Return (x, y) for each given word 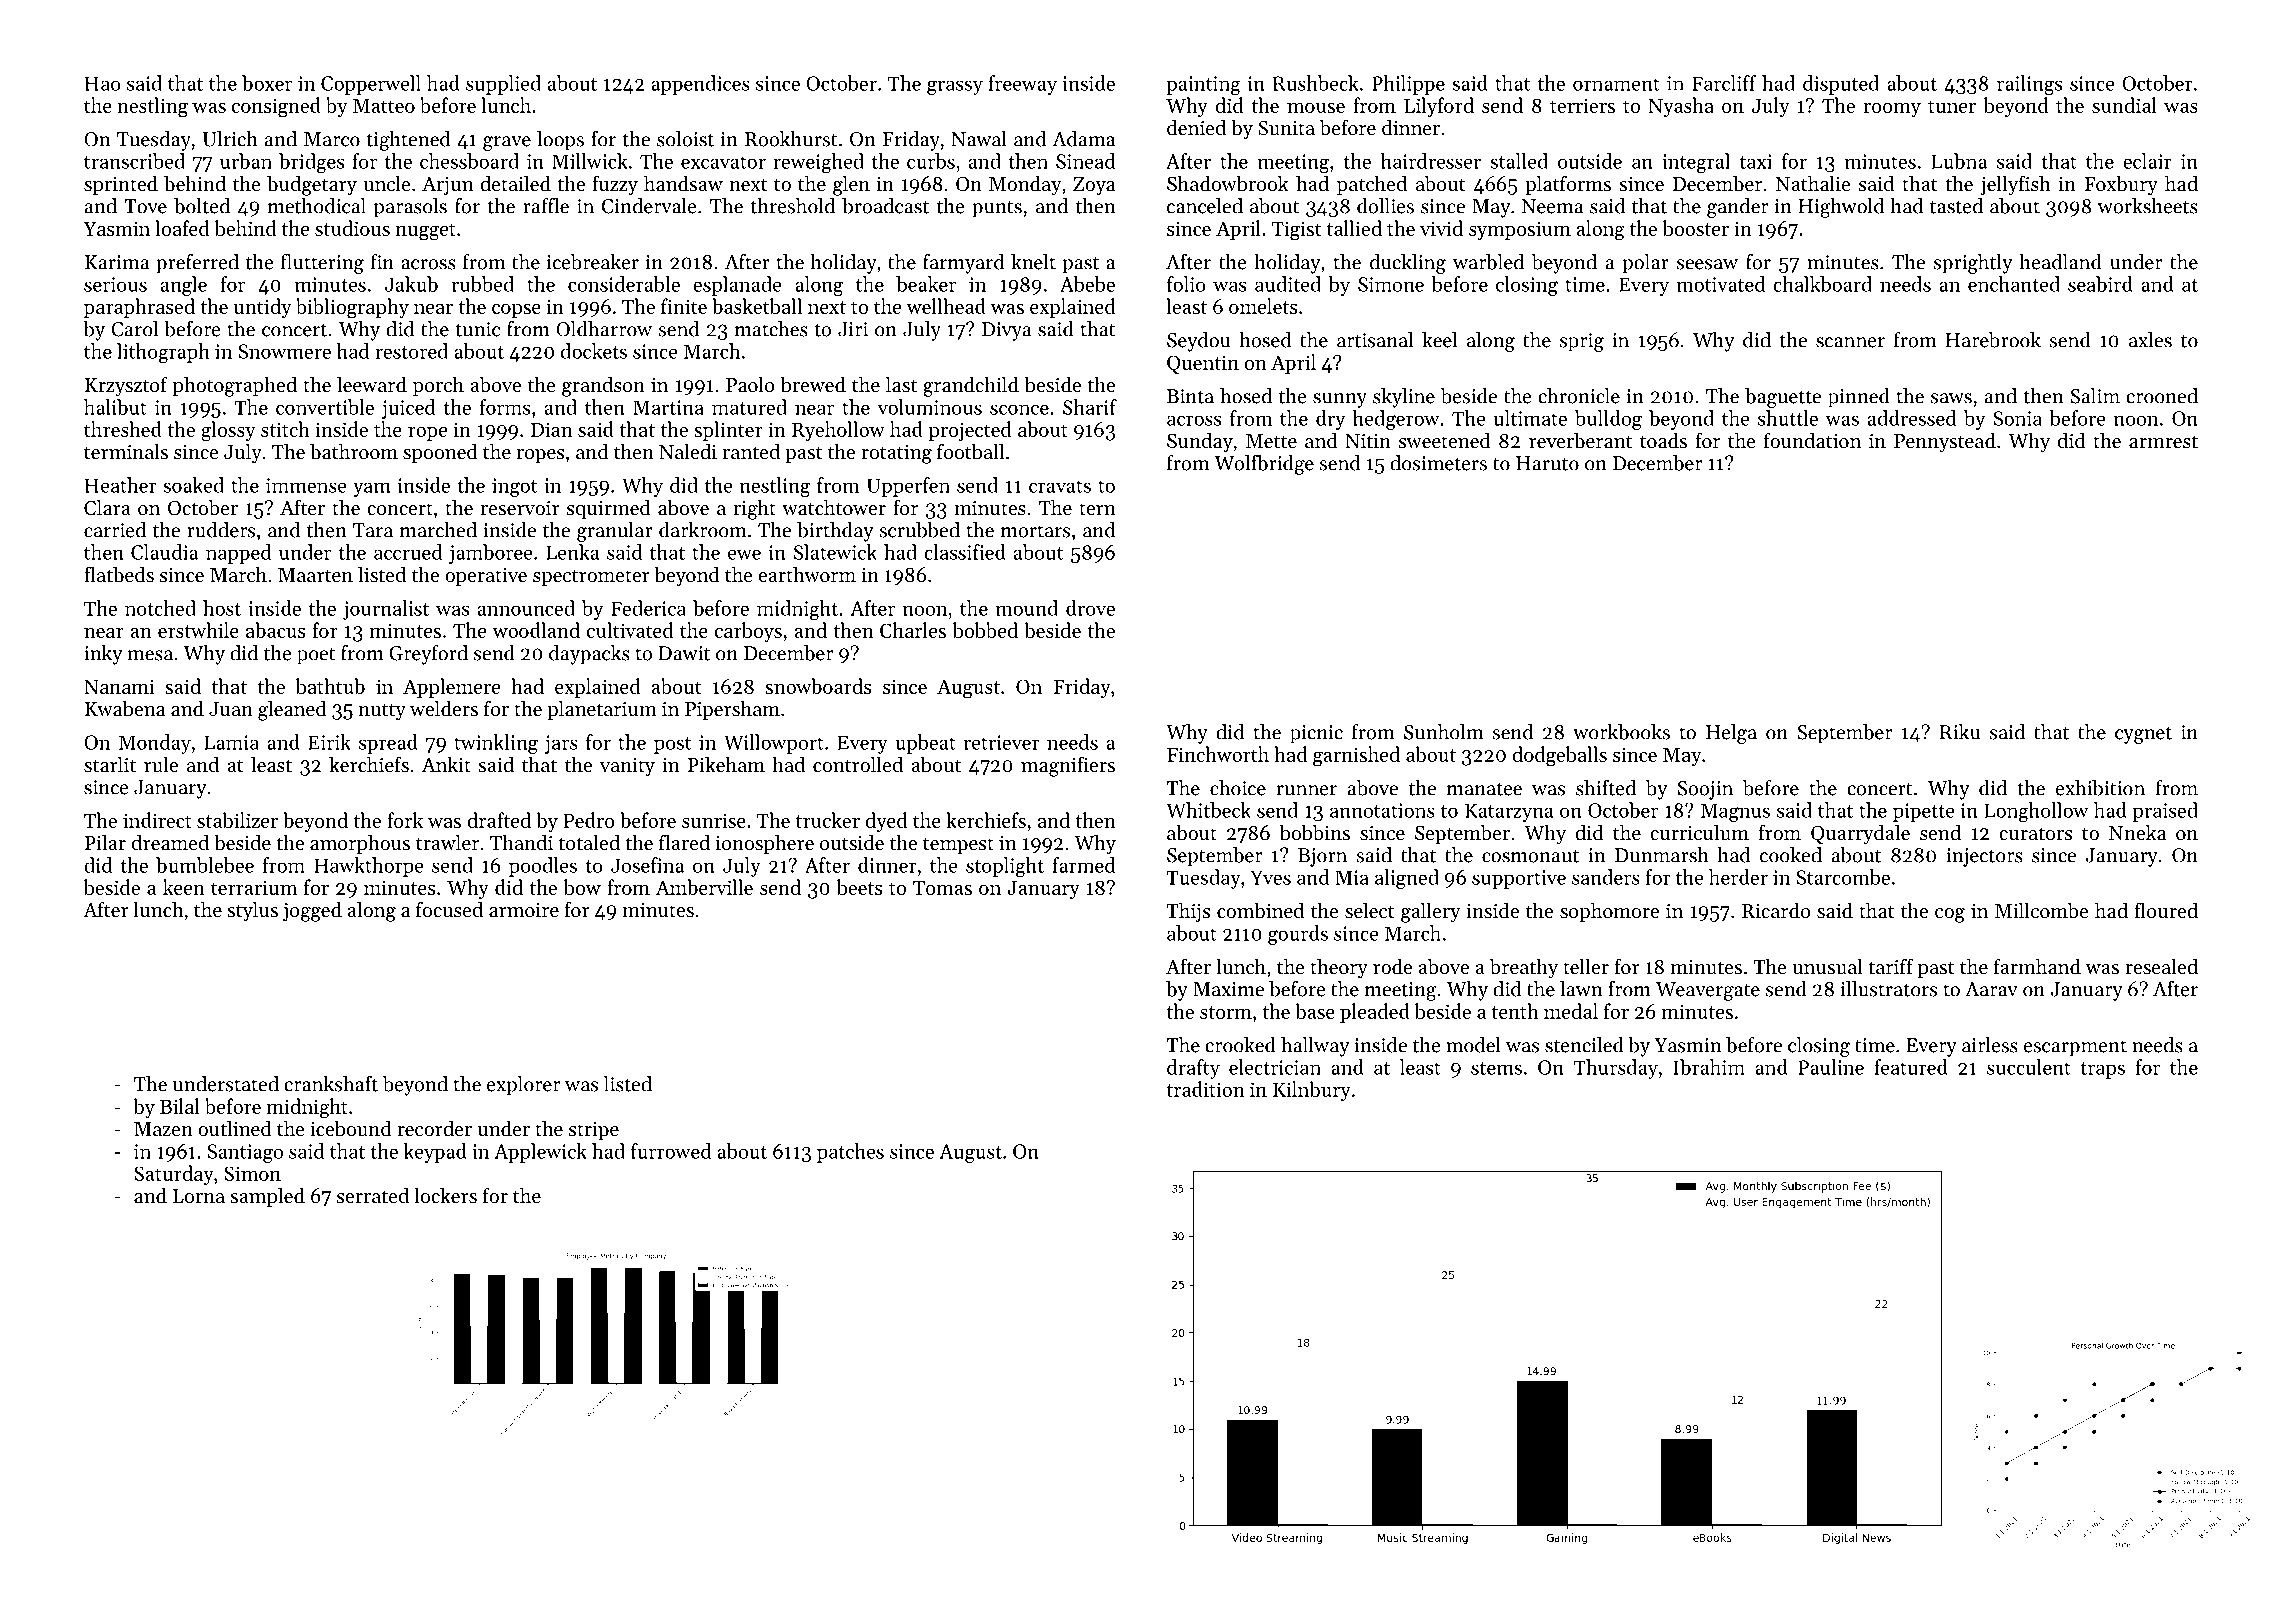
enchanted (2014, 284)
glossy (228, 431)
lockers (445, 1195)
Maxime (1228, 989)
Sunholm (1443, 732)
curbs (931, 161)
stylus (252, 911)
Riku (1960, 732)
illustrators (1889, 989)
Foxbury (2121, 185)
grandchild (971, 386)
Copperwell (371, 85)
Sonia (2017, 418)
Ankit (446, 764)
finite (684, 306)
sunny (1340, 400)
